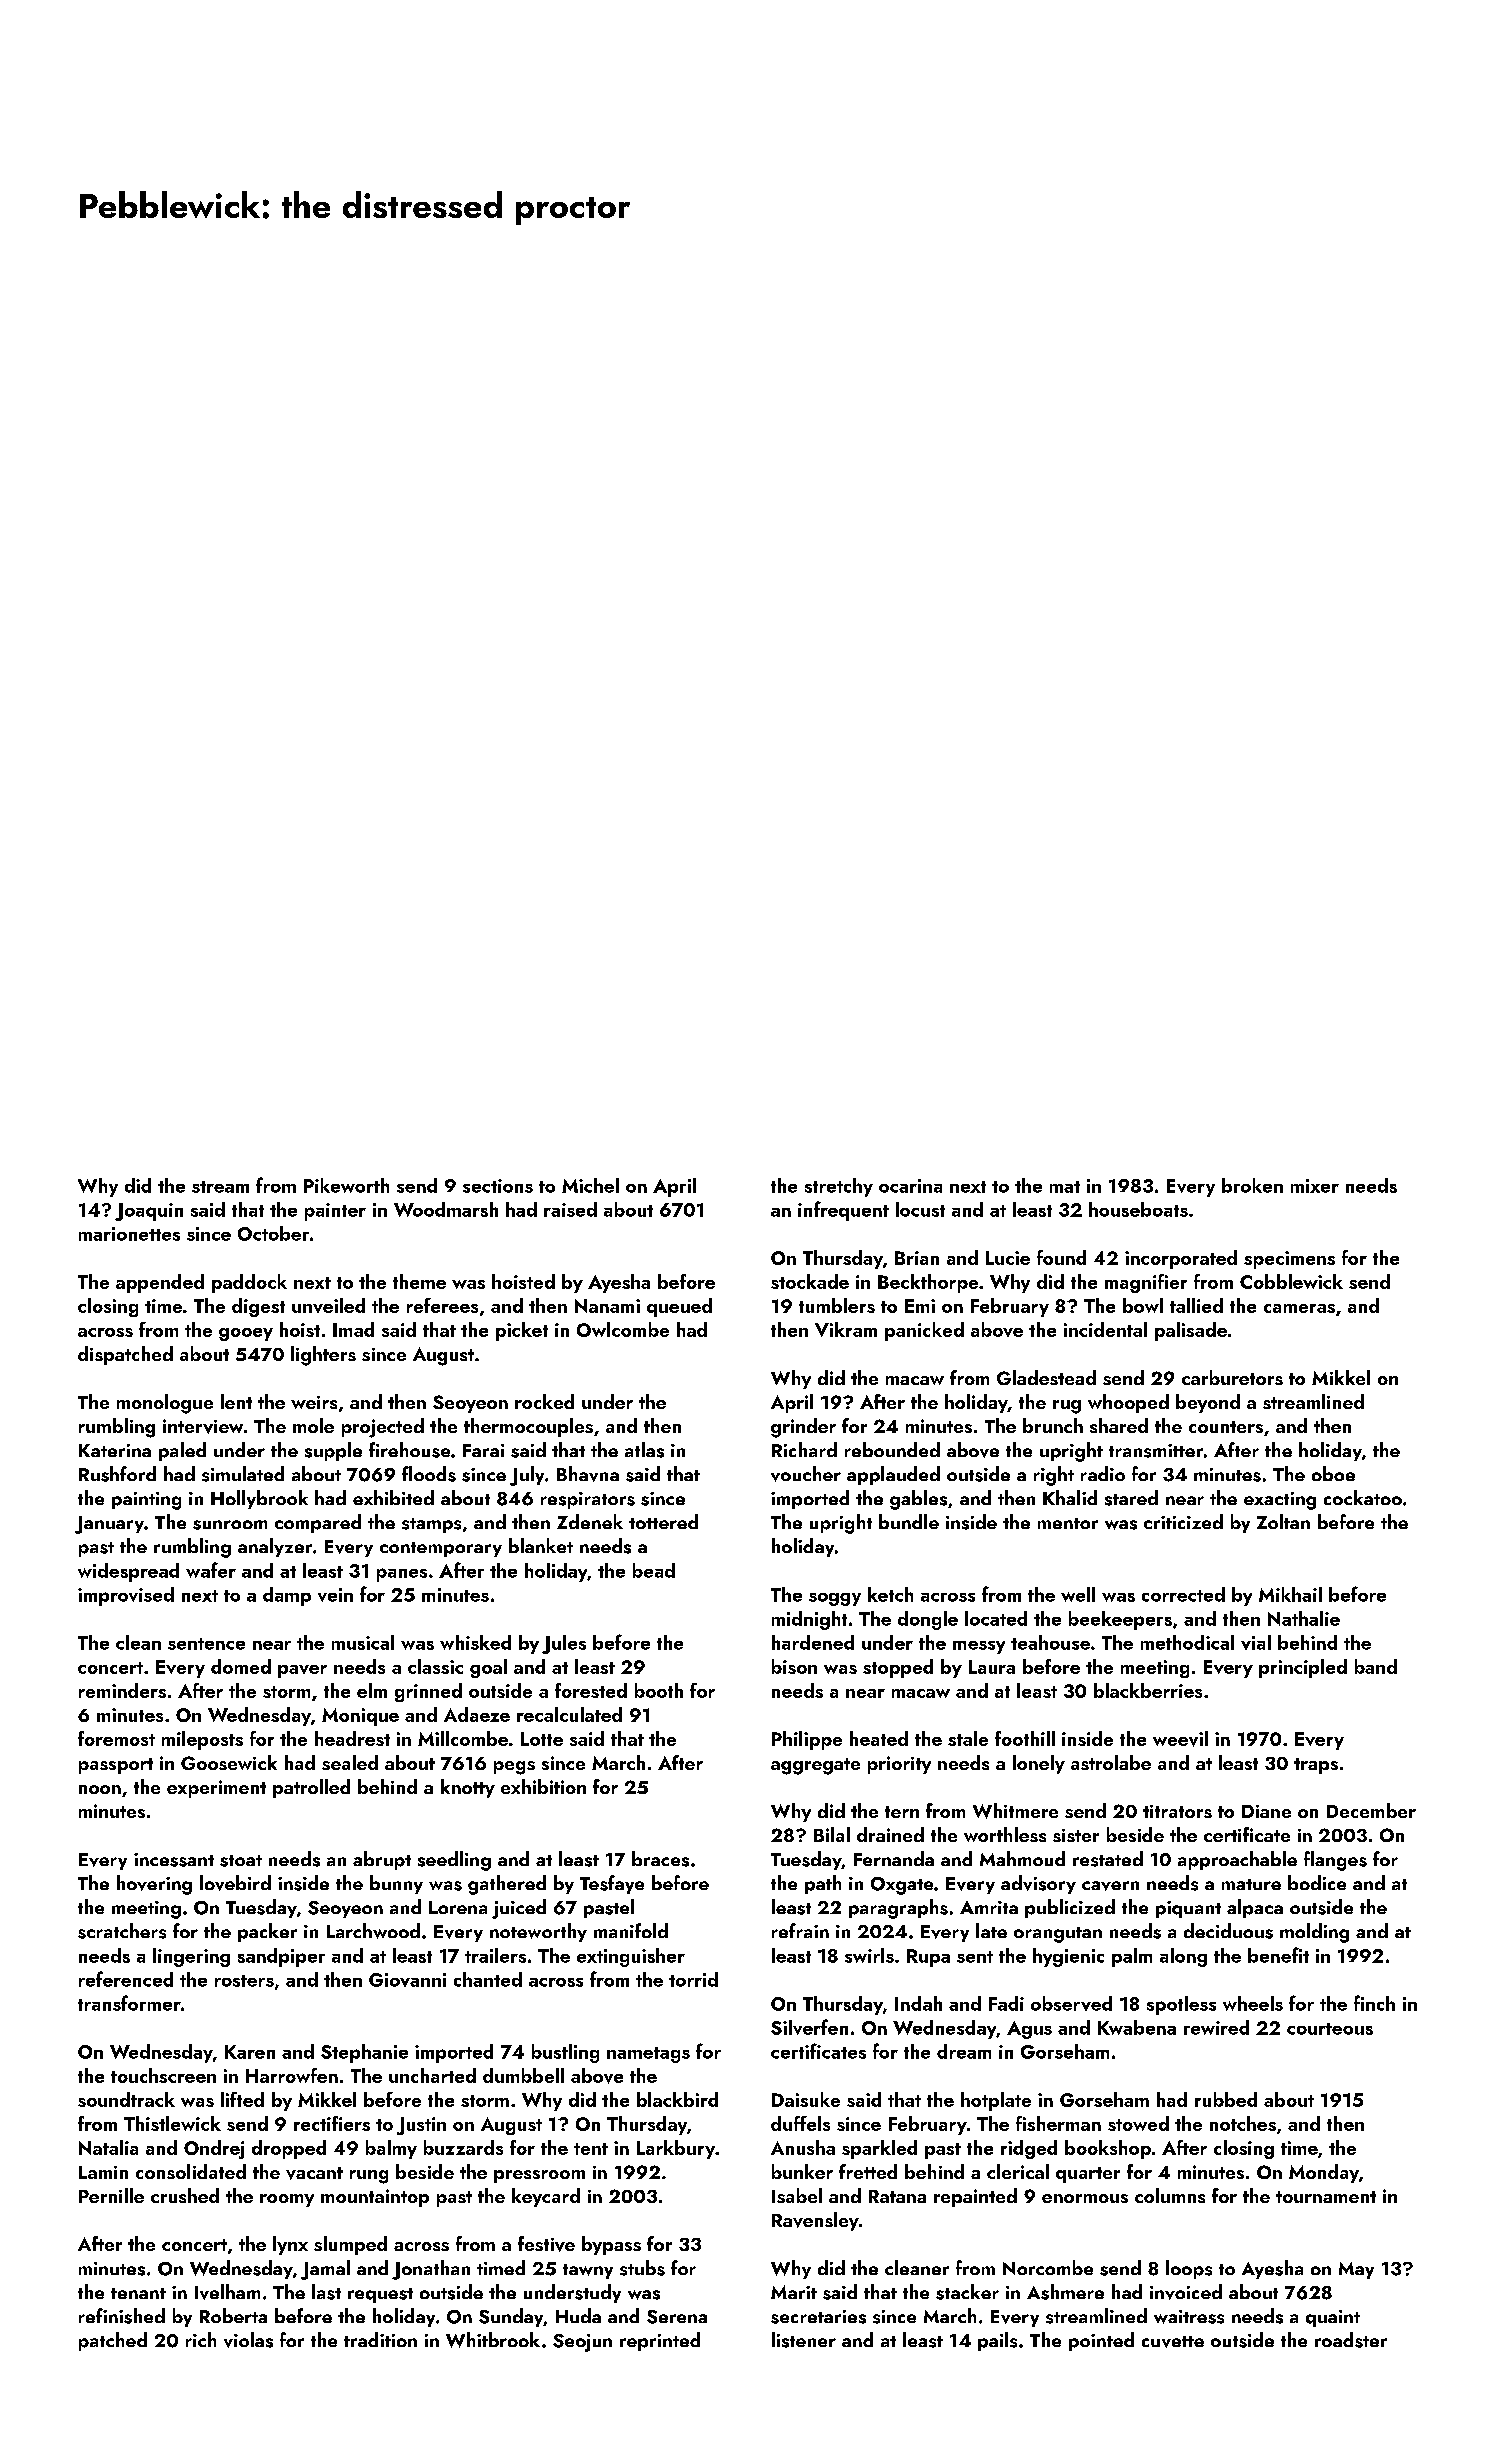 The height and width of the page is (2464, 1496). I want to click on Gladestead, so click(1046, 1377).
